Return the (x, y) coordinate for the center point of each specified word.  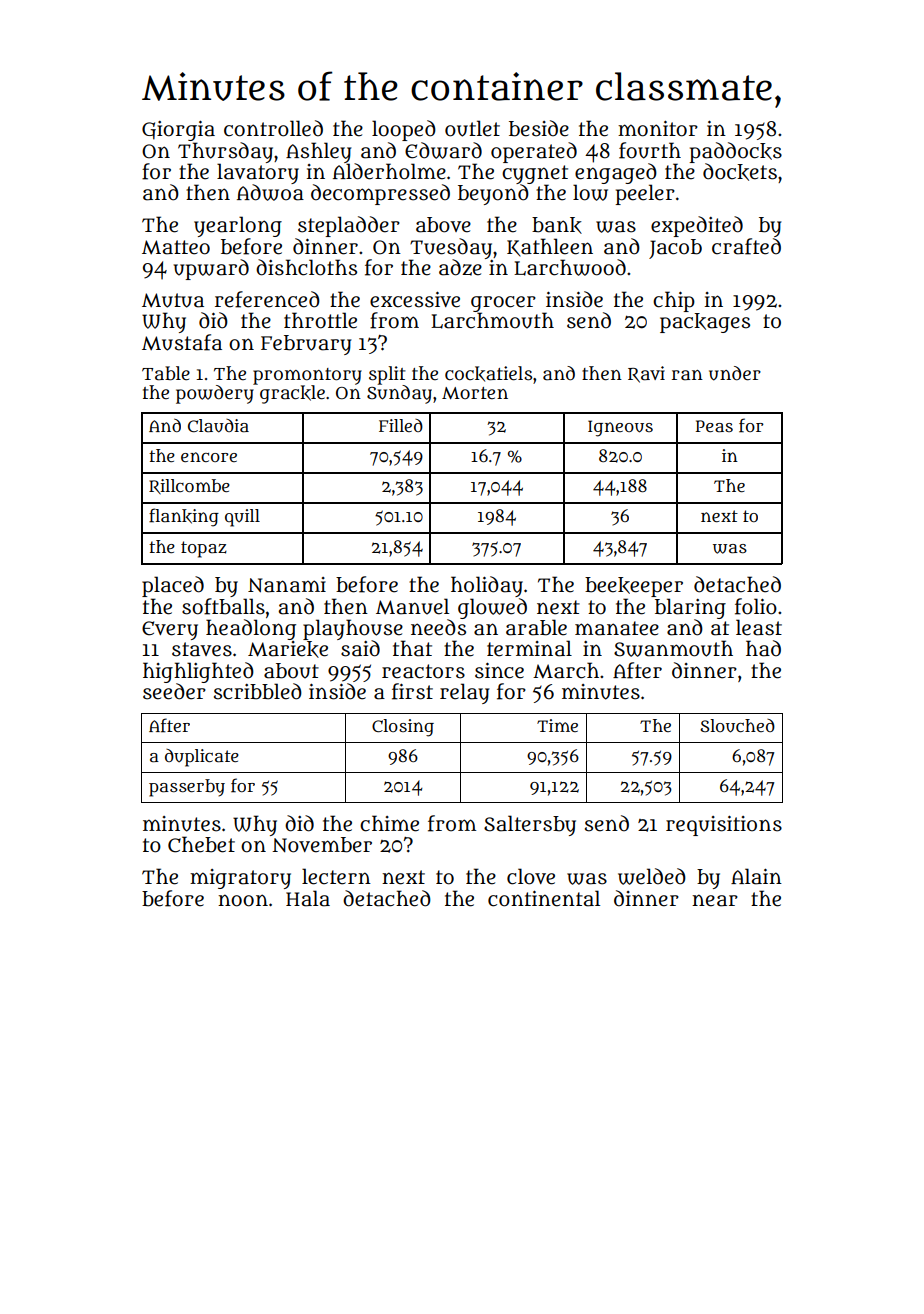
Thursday (225, 152)
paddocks (735, 152)
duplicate (202, 758)
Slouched (737, 726)
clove (531, 876)
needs (438, 627)
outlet (472, 128)
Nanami (287, 585)
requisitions (724, 826)
